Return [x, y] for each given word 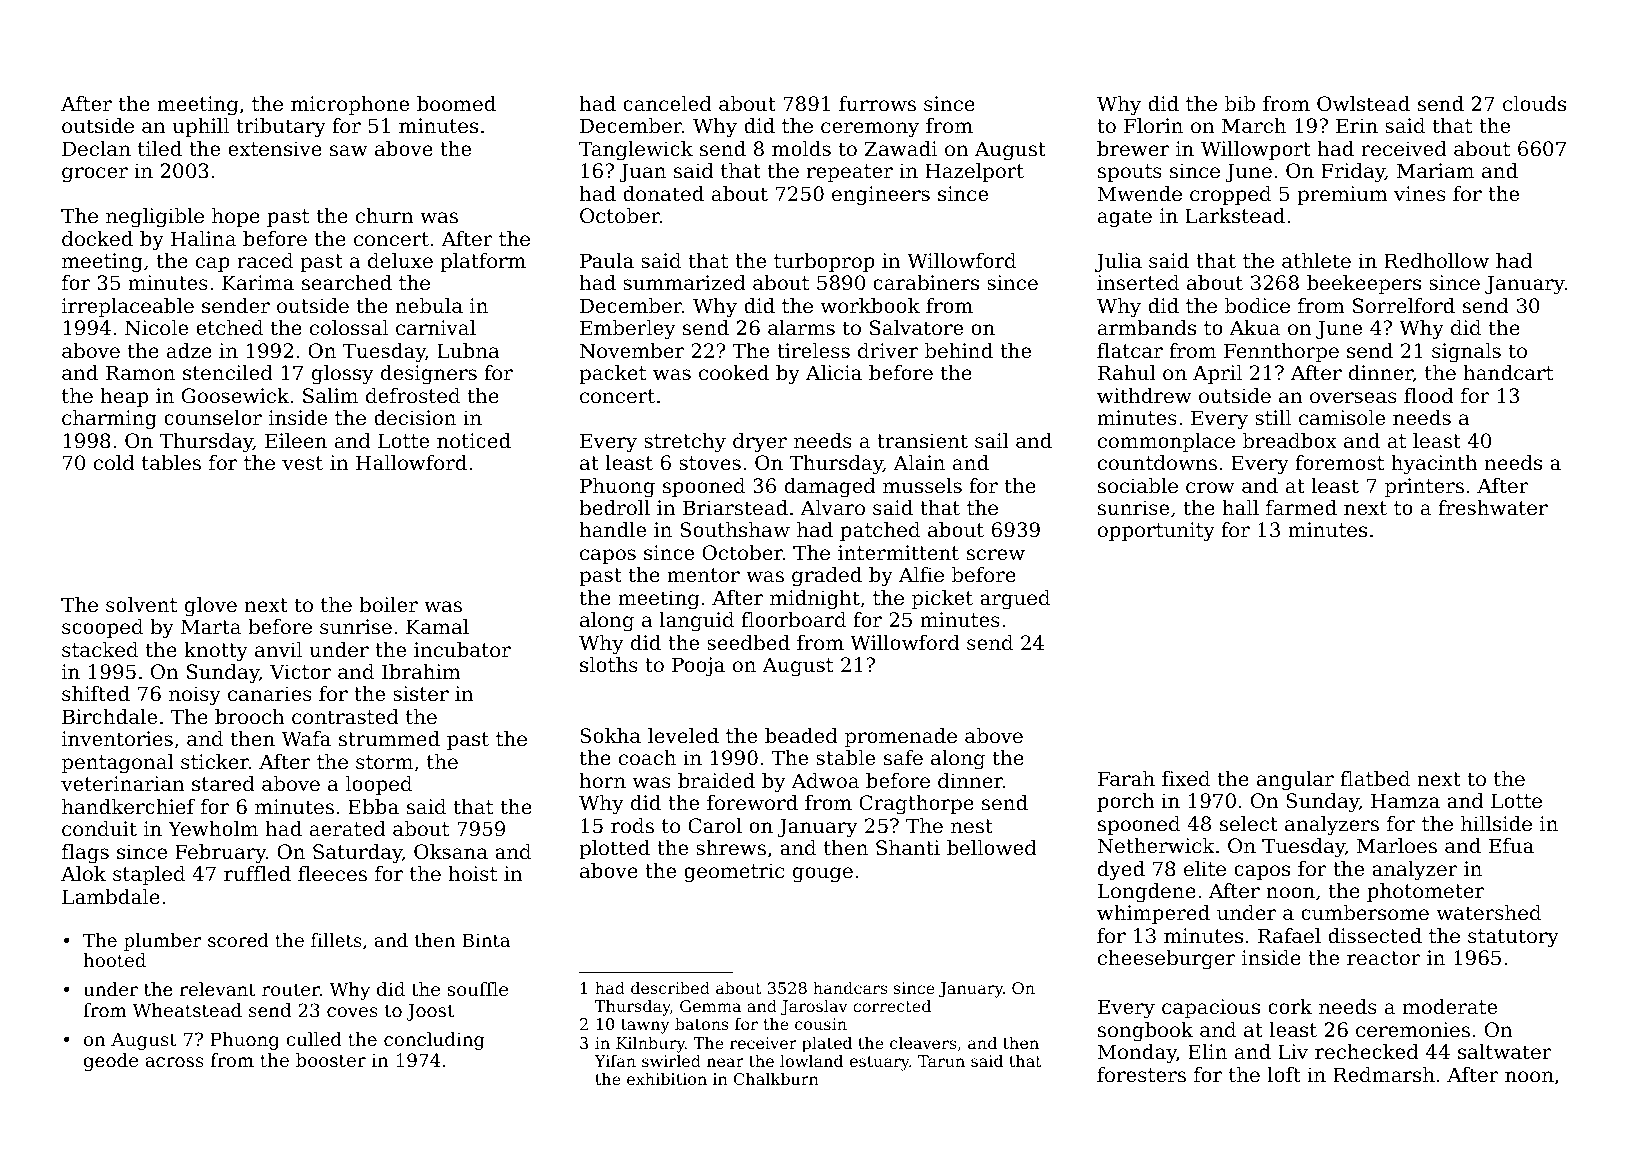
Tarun [941, 1061]
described [670, 988]
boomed [456, 104]
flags [85, 854]
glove [211, 607]
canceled [667, 104]
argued [1015, 600]
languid [696, 622]
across [174, 1062]
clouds [1534, 104]
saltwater [1505, 1051]
